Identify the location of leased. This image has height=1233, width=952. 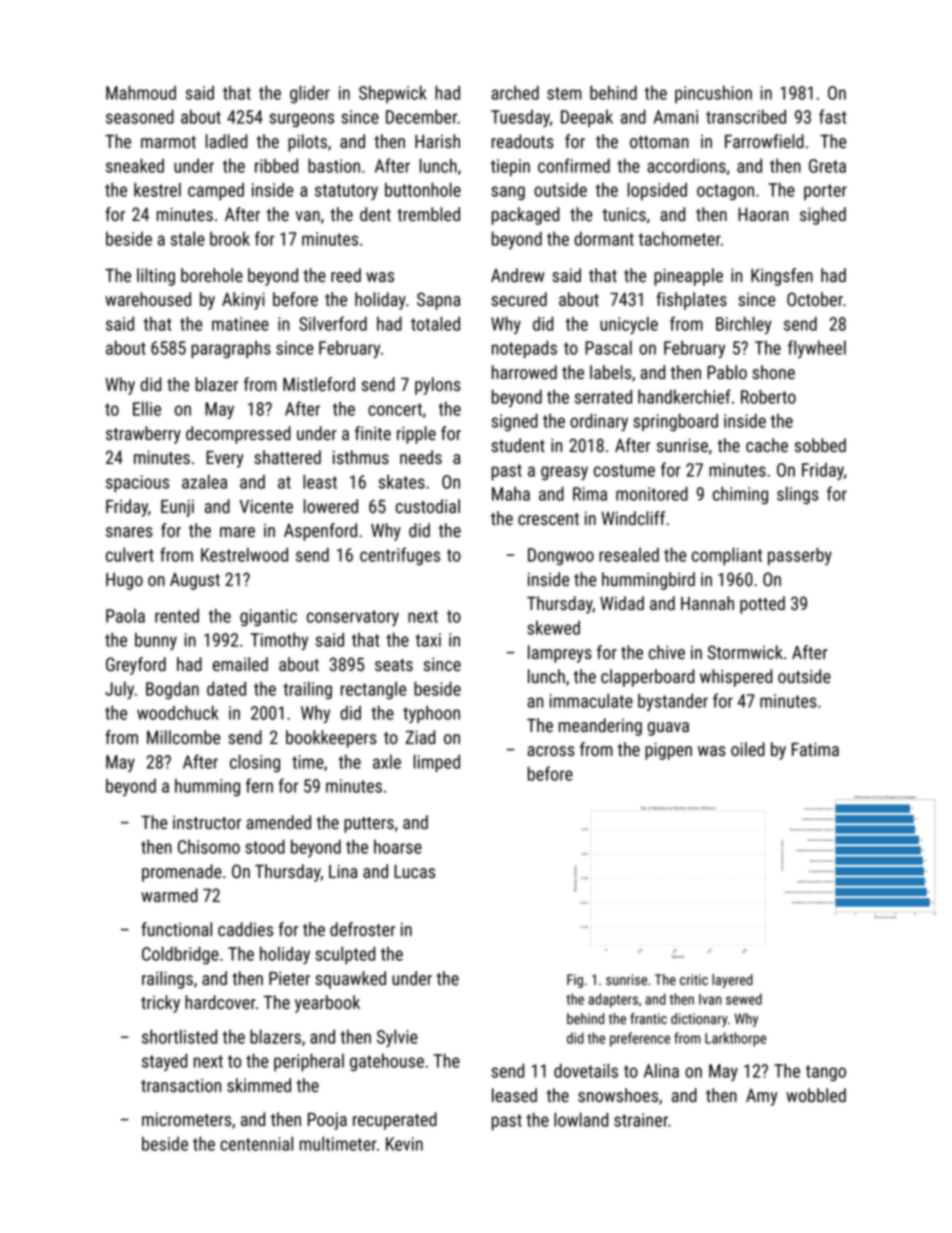
(514, 1095).
